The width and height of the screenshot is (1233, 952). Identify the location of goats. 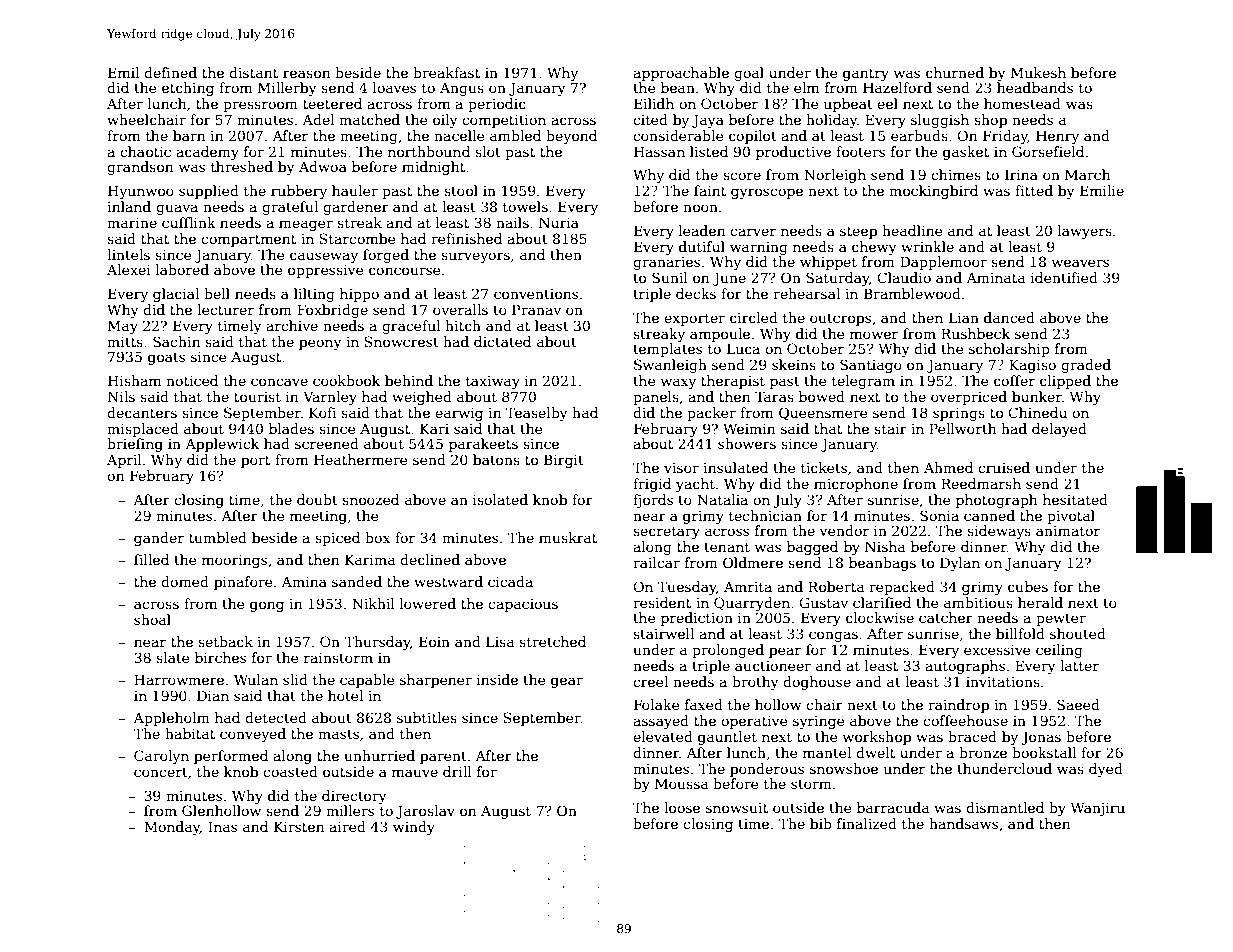
(166, 358).
